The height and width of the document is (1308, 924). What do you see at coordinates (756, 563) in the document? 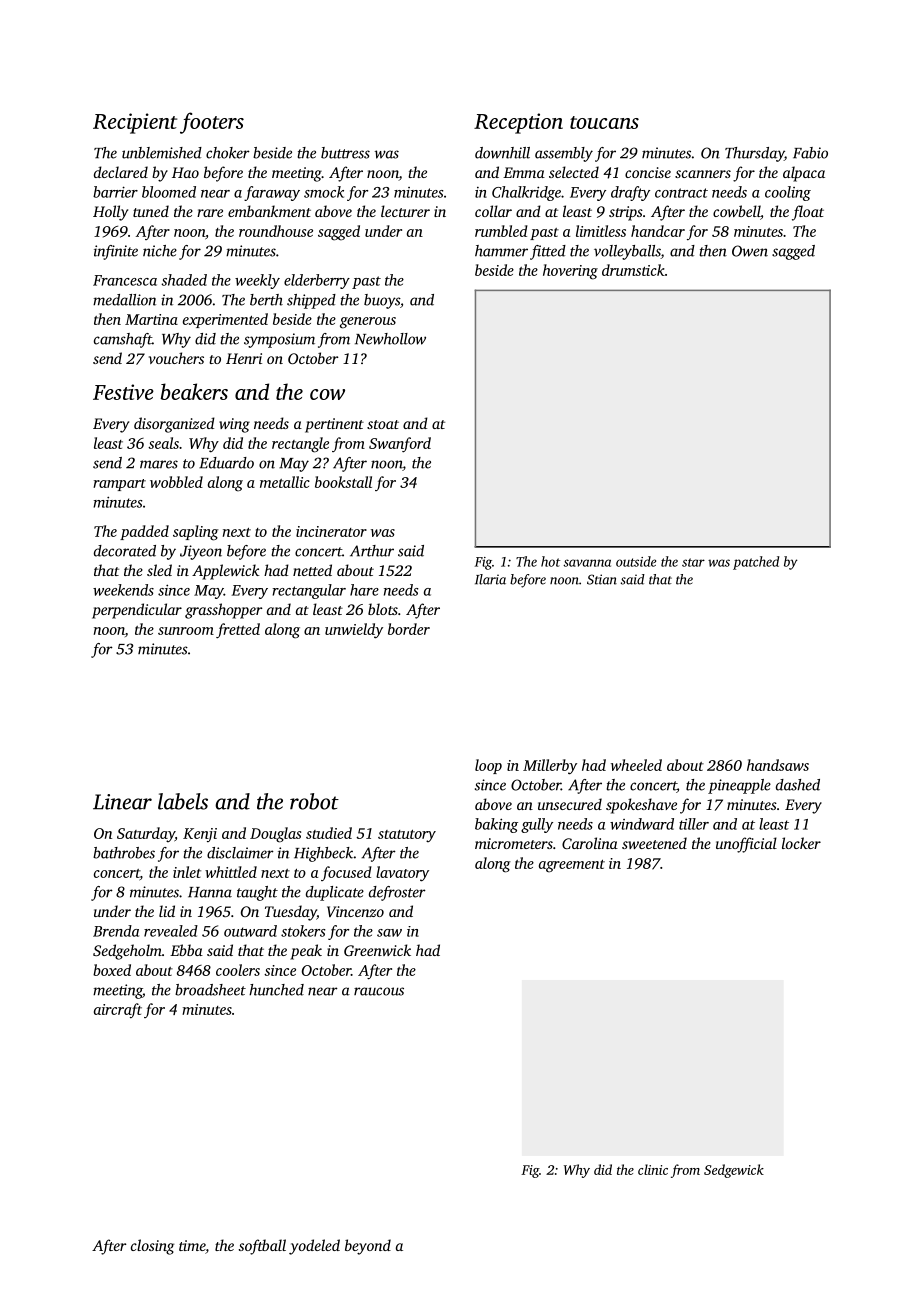
I see `patched` at bounding box center [756, 563].
